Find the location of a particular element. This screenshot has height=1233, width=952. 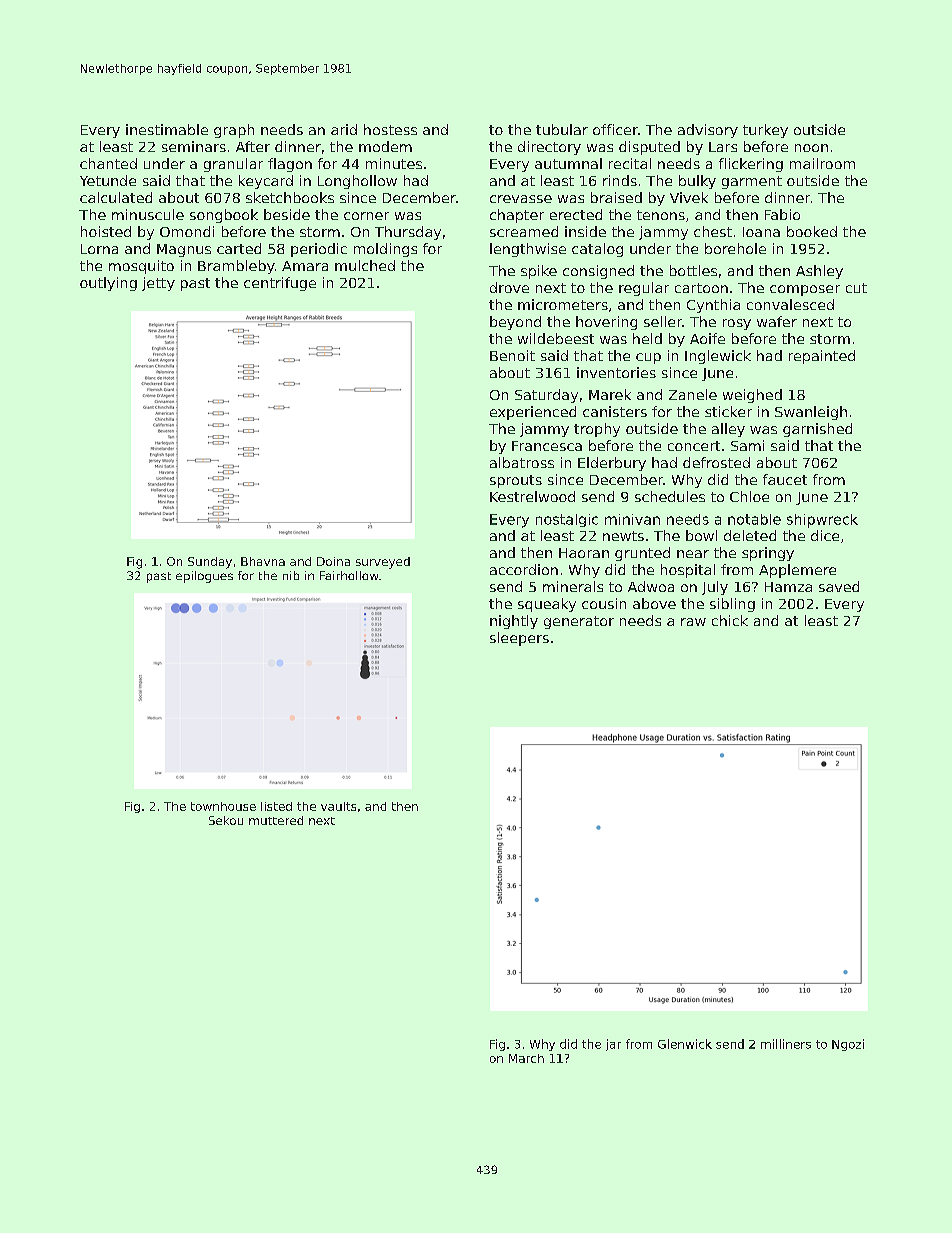

Ashley is located at coordinates (819, 272).
